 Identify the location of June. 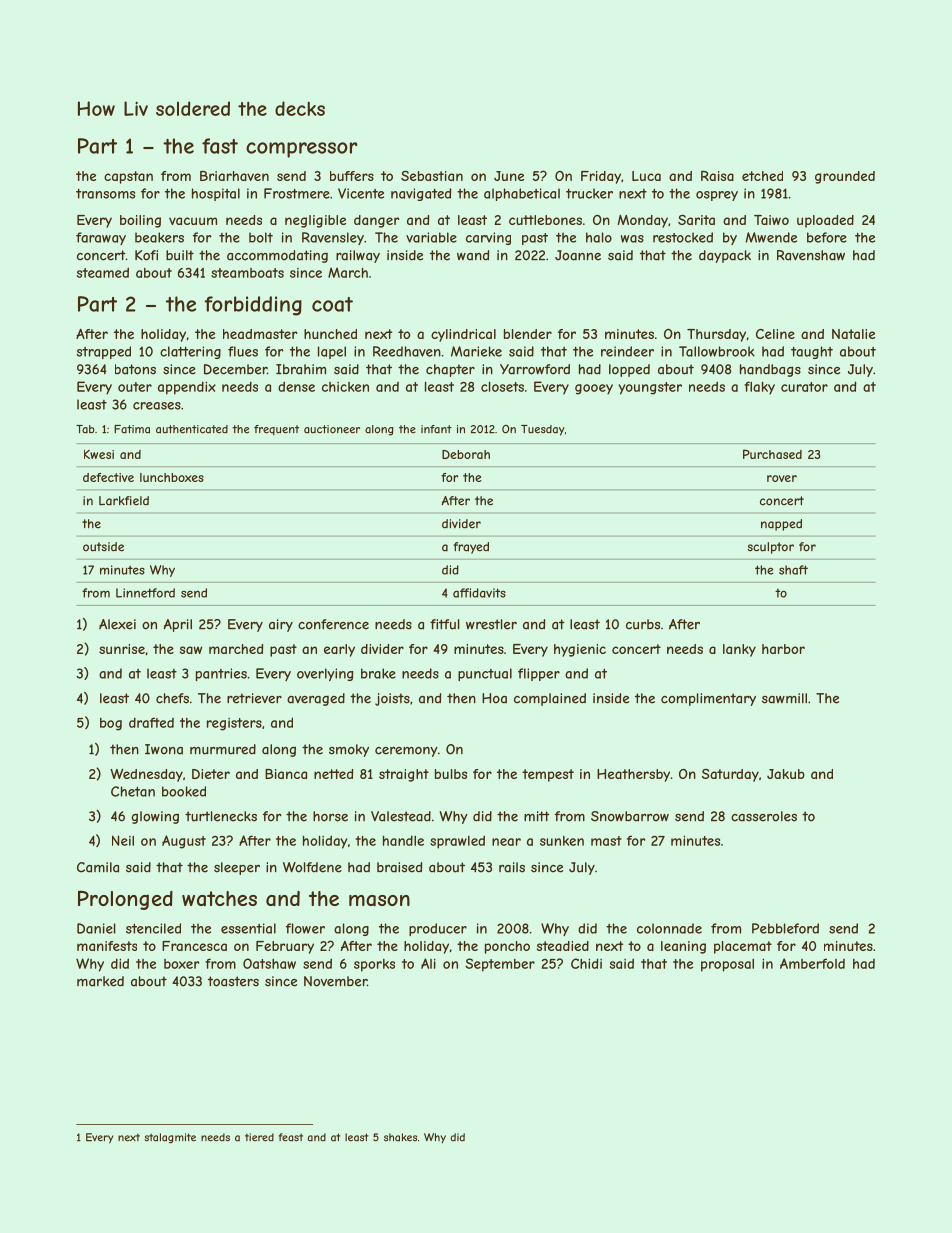
(509, 176).
